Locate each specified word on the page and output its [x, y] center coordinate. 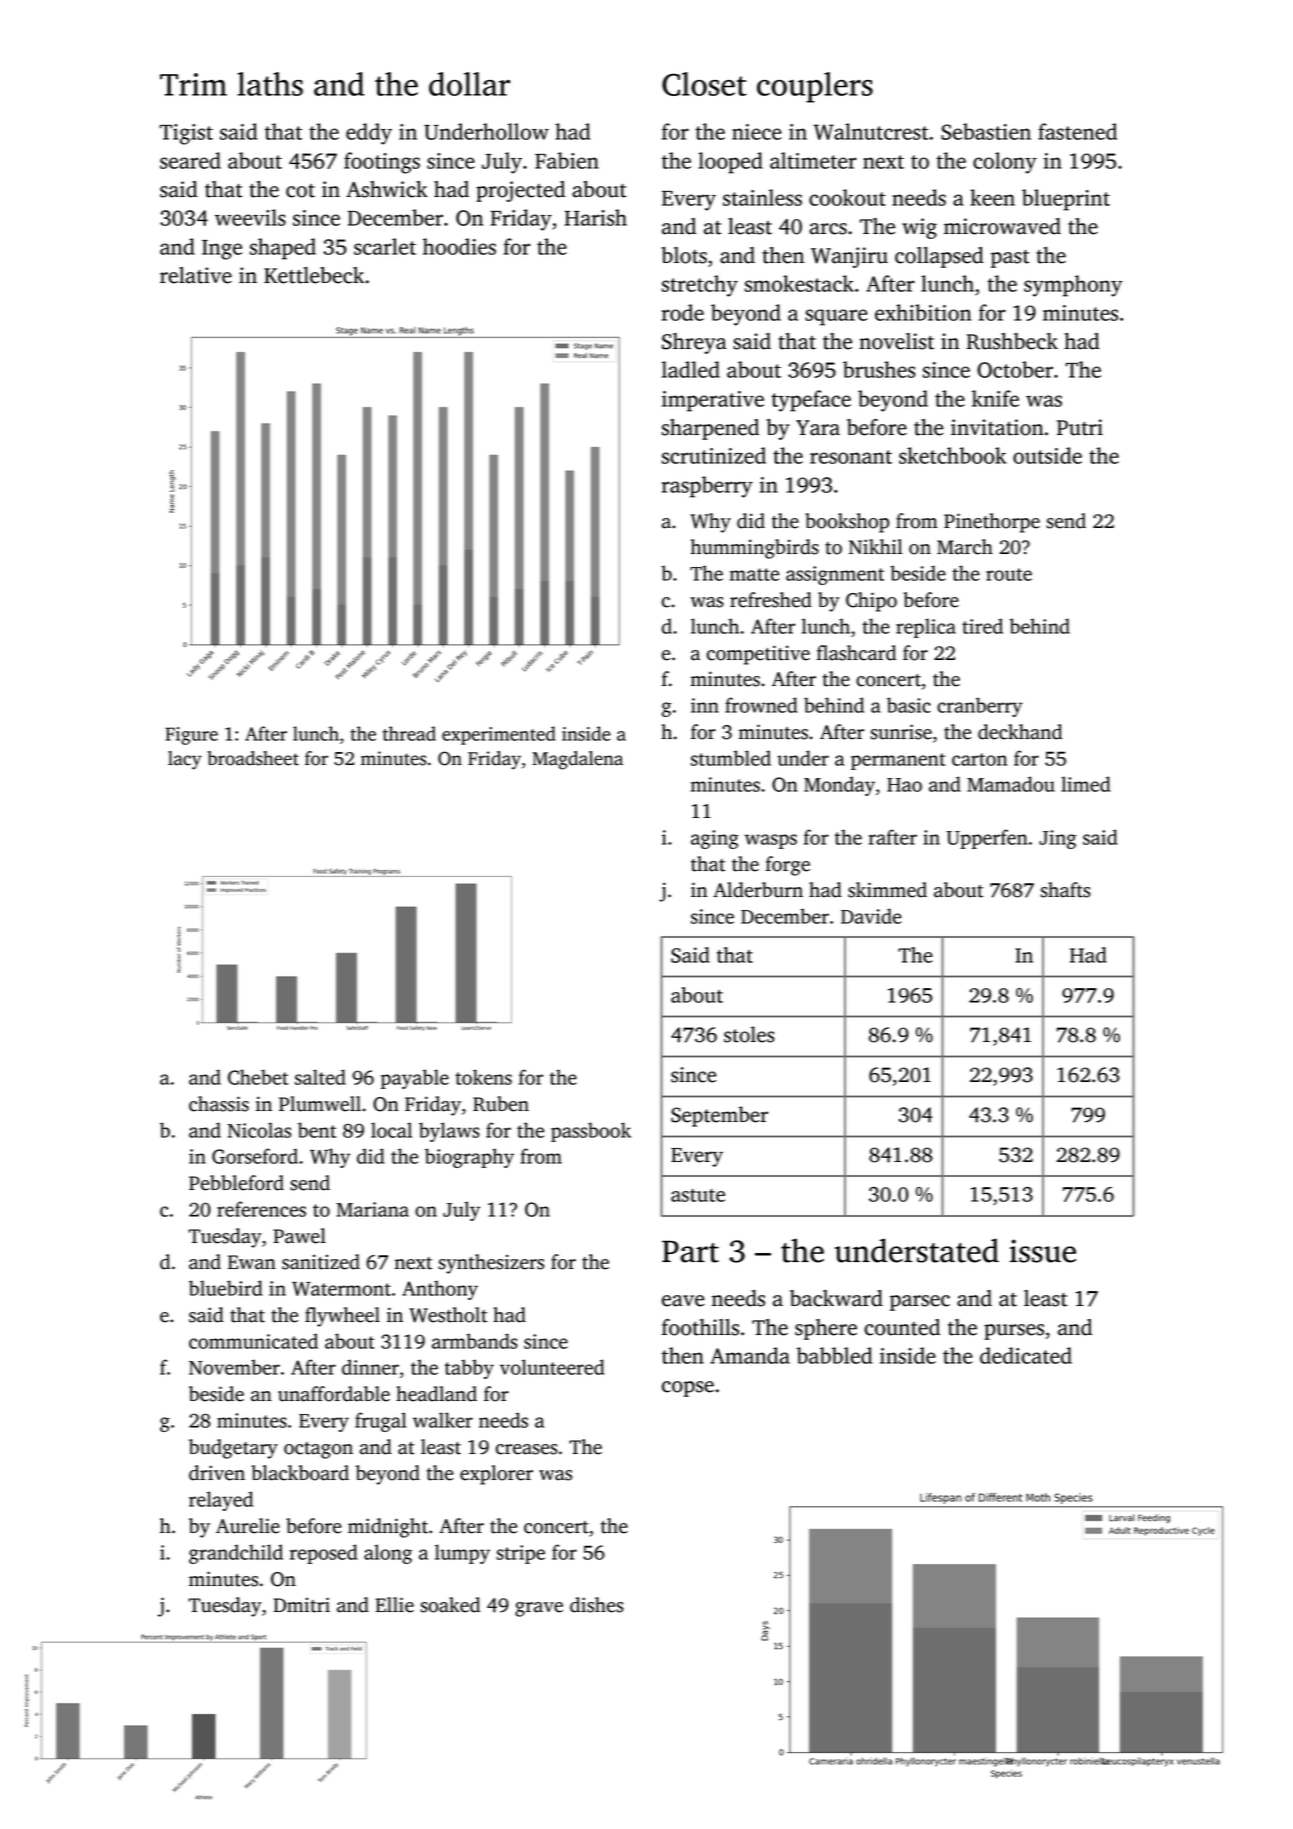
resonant [851, 457]
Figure [191, 736]
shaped [283, 249]
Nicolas [259, 1130]
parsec [920, 1303]
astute [698, 1195]
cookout [847, 197]
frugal [380, 1422]
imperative [713, 401]
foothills [700, 1327]
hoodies [459, 246]
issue [1043, 1251]
